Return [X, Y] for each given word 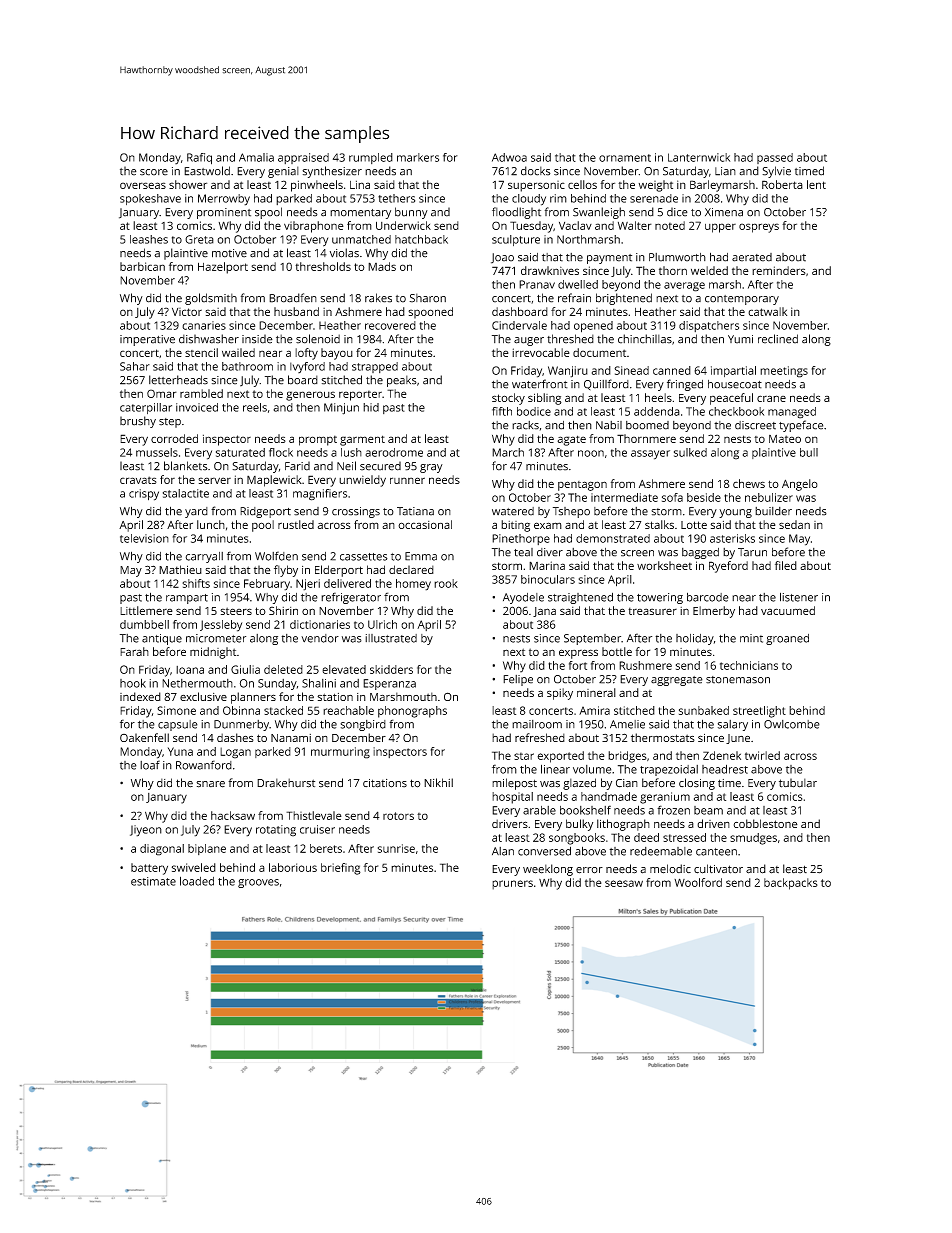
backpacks [791, 884]
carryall [204, 557]
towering [660, 598]
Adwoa [509, 157]
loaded [197, 881]
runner [407, 480]
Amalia [256, 157]
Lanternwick [699, 157]
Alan [503, 851]
